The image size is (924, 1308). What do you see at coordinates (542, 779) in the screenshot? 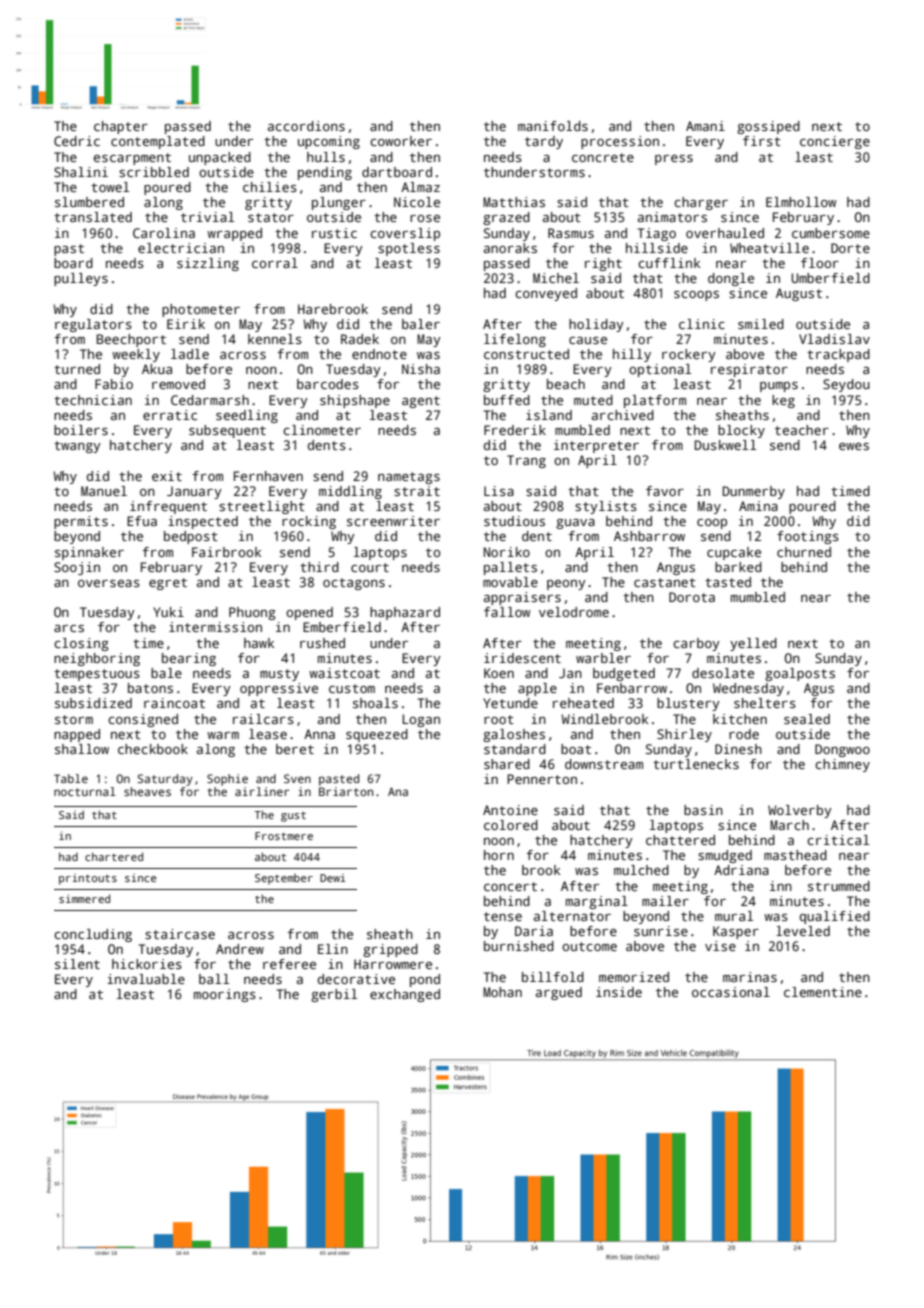
I see `Pennerton` at bounding box center [542, 779].
